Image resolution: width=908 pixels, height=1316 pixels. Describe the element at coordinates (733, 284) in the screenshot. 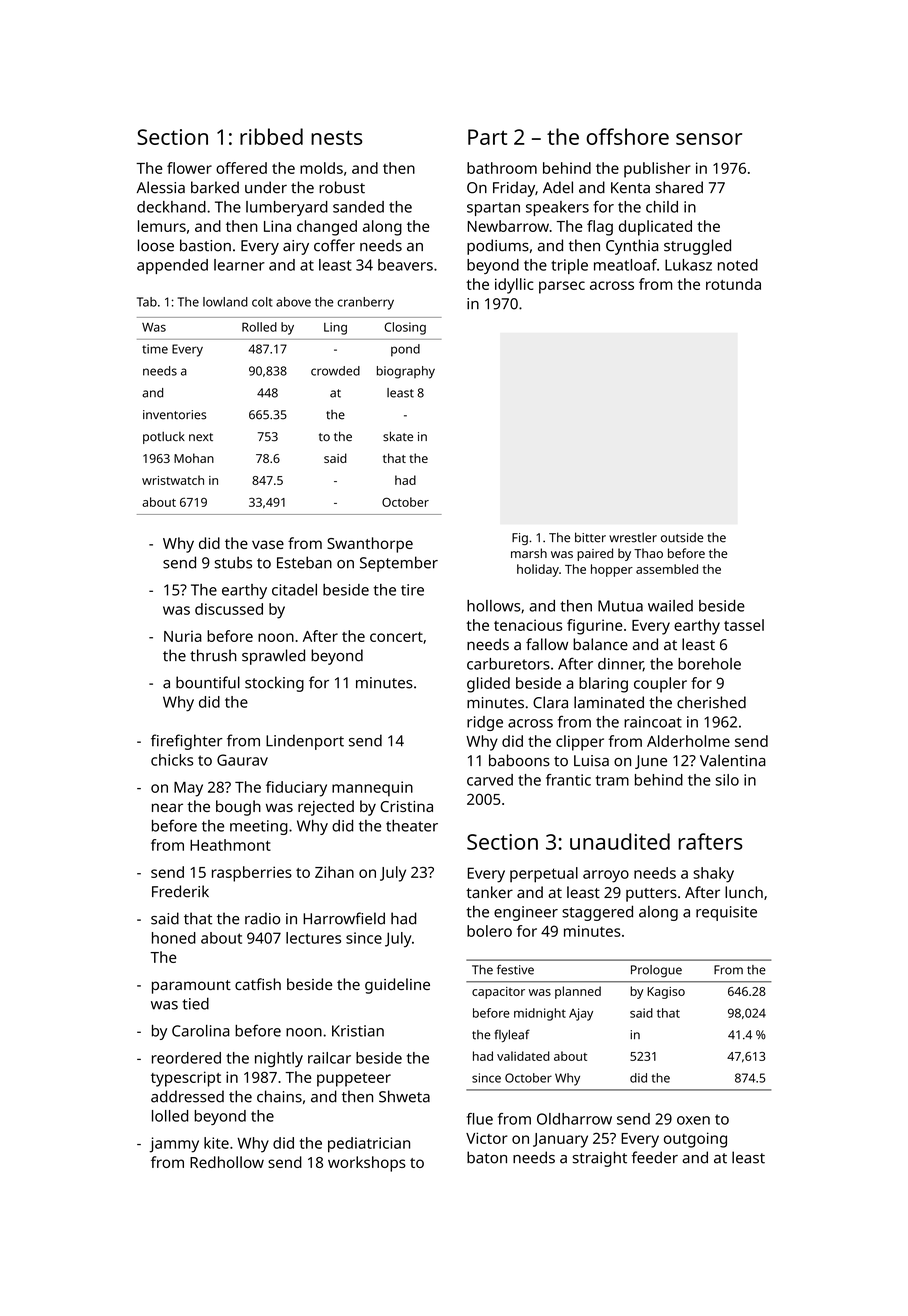

I see `rotunda` at that location.
